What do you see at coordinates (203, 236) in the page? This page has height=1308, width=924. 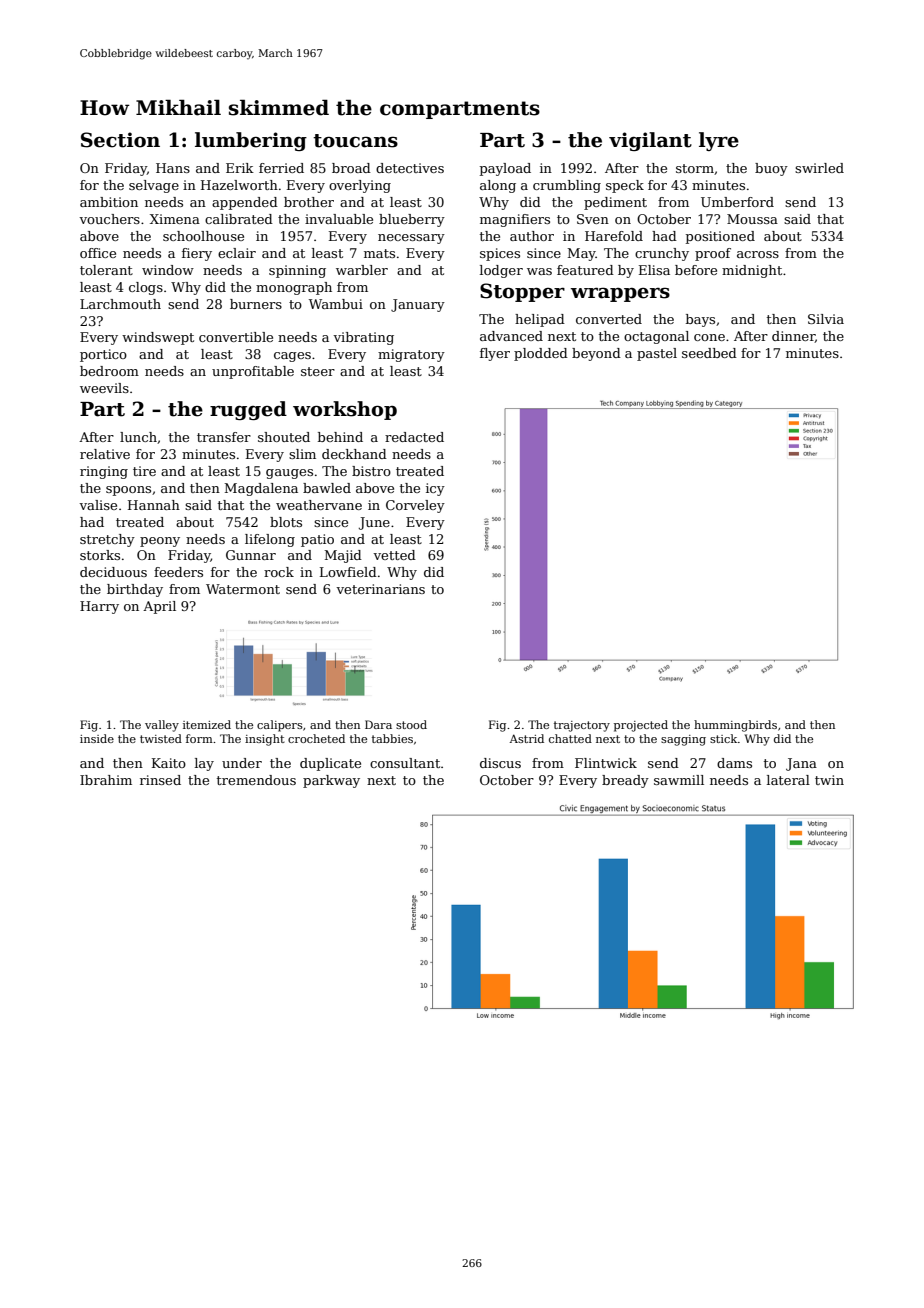 I see `schoolhouse` at bounding box center [203, 236].
